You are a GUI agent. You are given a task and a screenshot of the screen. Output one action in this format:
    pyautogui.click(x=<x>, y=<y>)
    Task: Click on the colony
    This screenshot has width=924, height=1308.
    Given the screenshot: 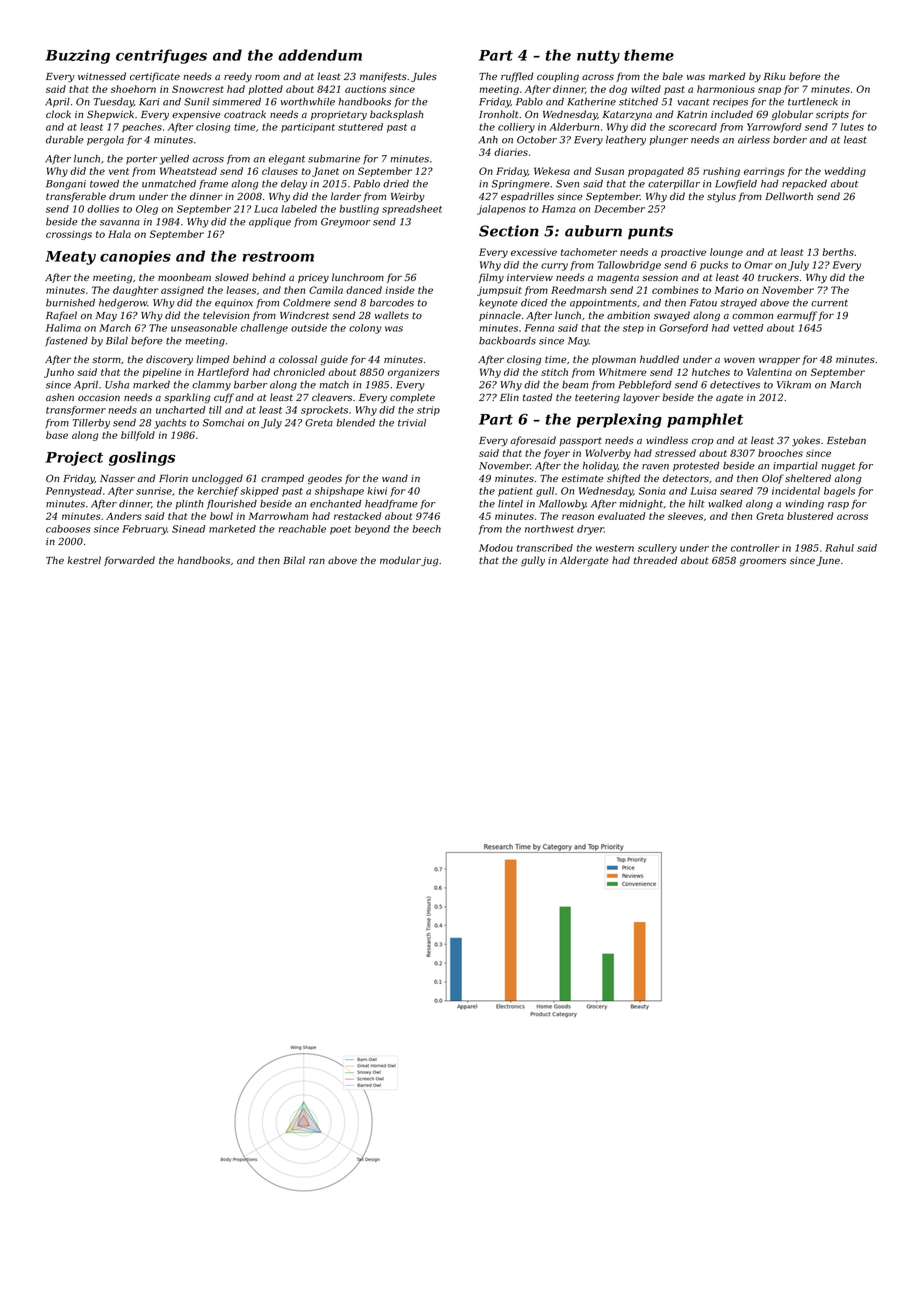 What is the action you would take?
    pyautogui.click(x=365, y=329)
